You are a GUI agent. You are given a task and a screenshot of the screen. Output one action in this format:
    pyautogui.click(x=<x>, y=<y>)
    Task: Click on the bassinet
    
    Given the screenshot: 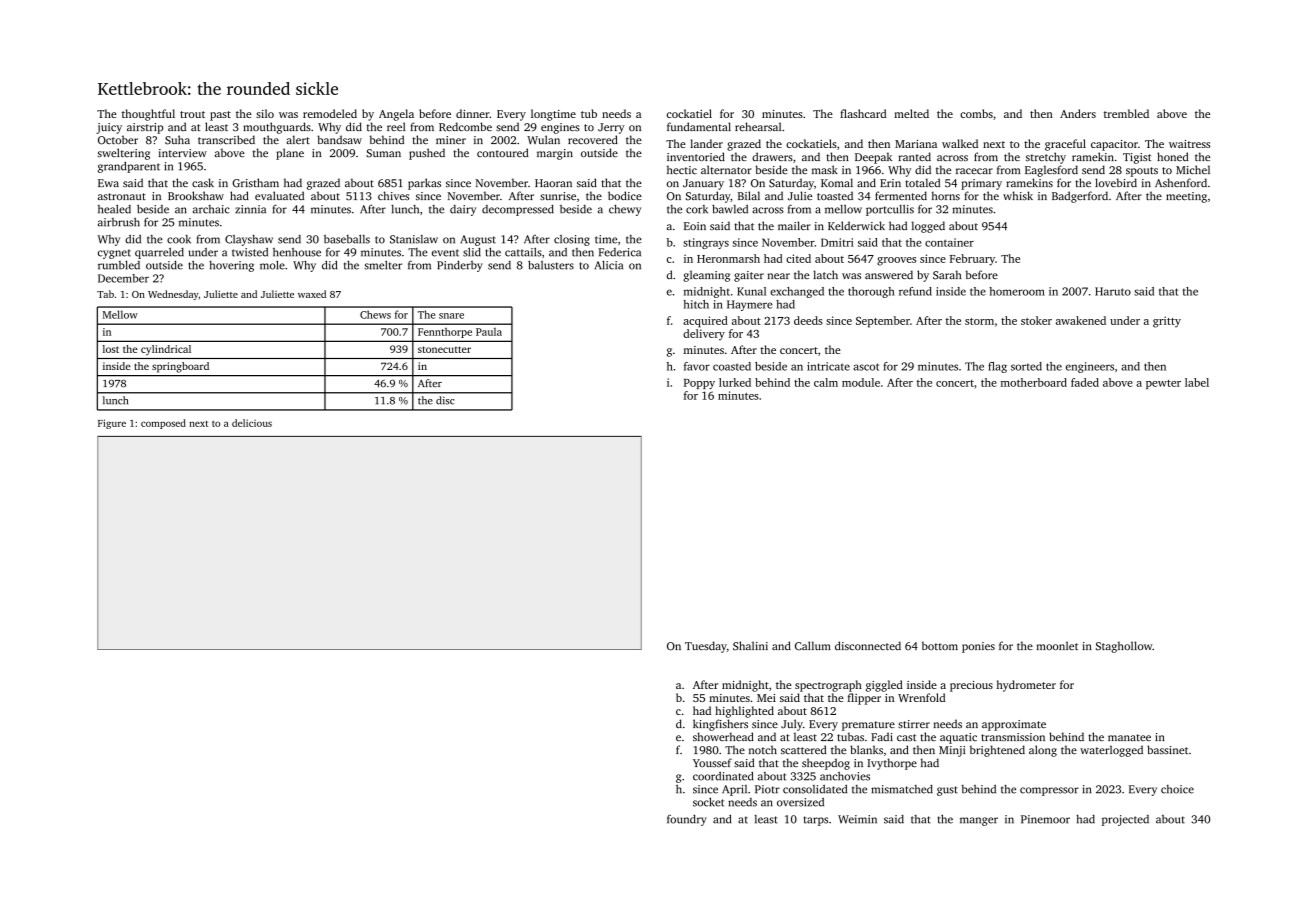 What is the action you would take?
    pyautogui.click(x=1167, y=749)
